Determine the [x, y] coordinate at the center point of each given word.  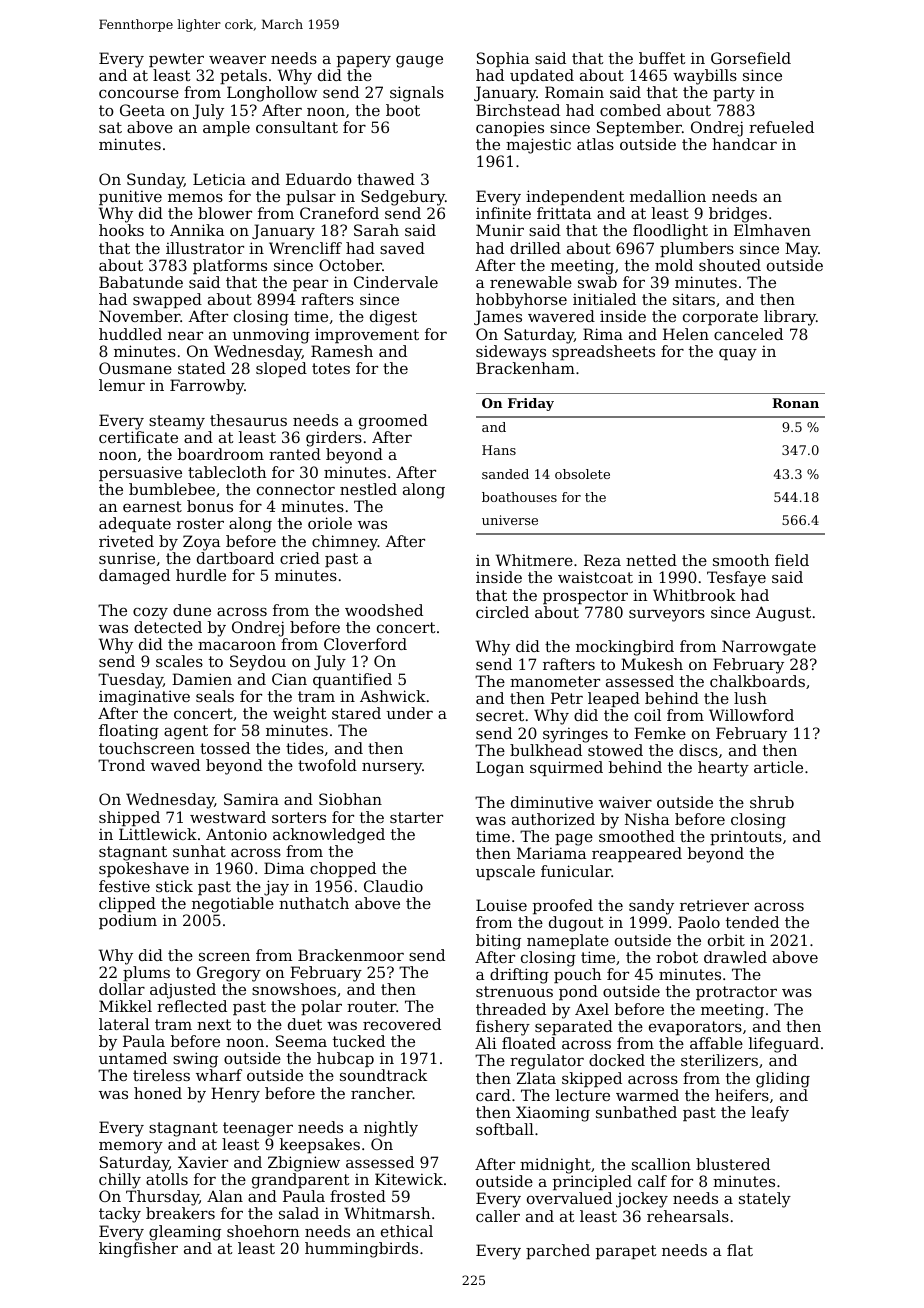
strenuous [514, 991]
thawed [386, 179]
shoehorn [263, 1231]
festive [124, 886]
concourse [139, 93]
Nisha [647, 819]
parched [558, 1251]
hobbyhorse [521, 301]
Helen [686, 334]
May [801, 250]
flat [740, 1250]
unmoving [271, 336]
